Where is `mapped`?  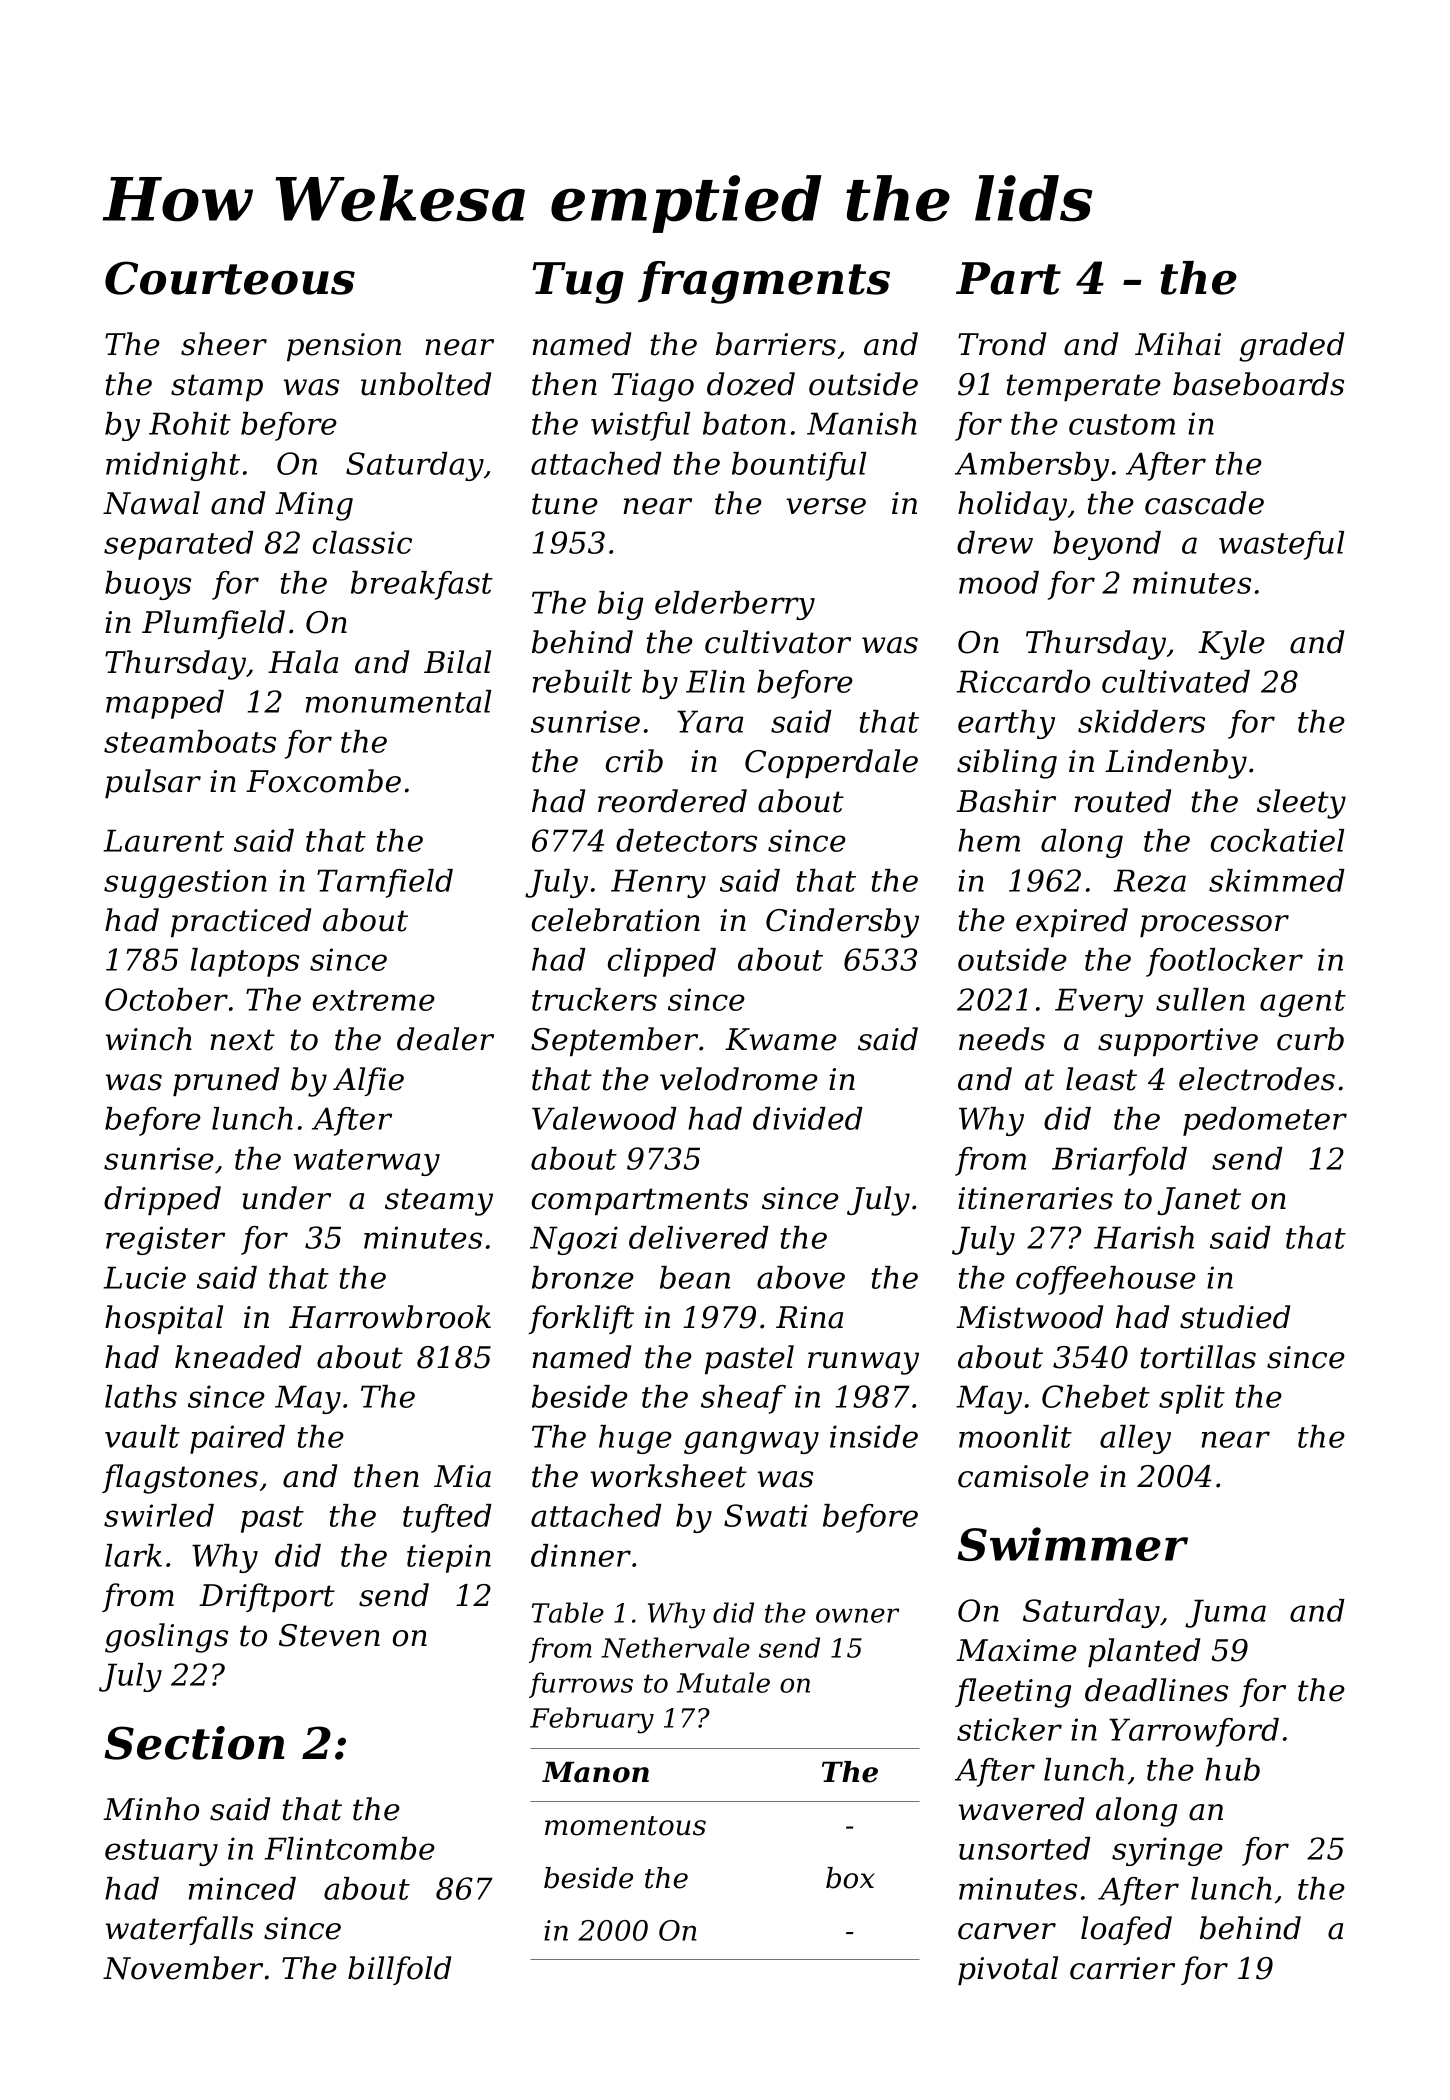
mapped is located at coordinates (165, 704).
